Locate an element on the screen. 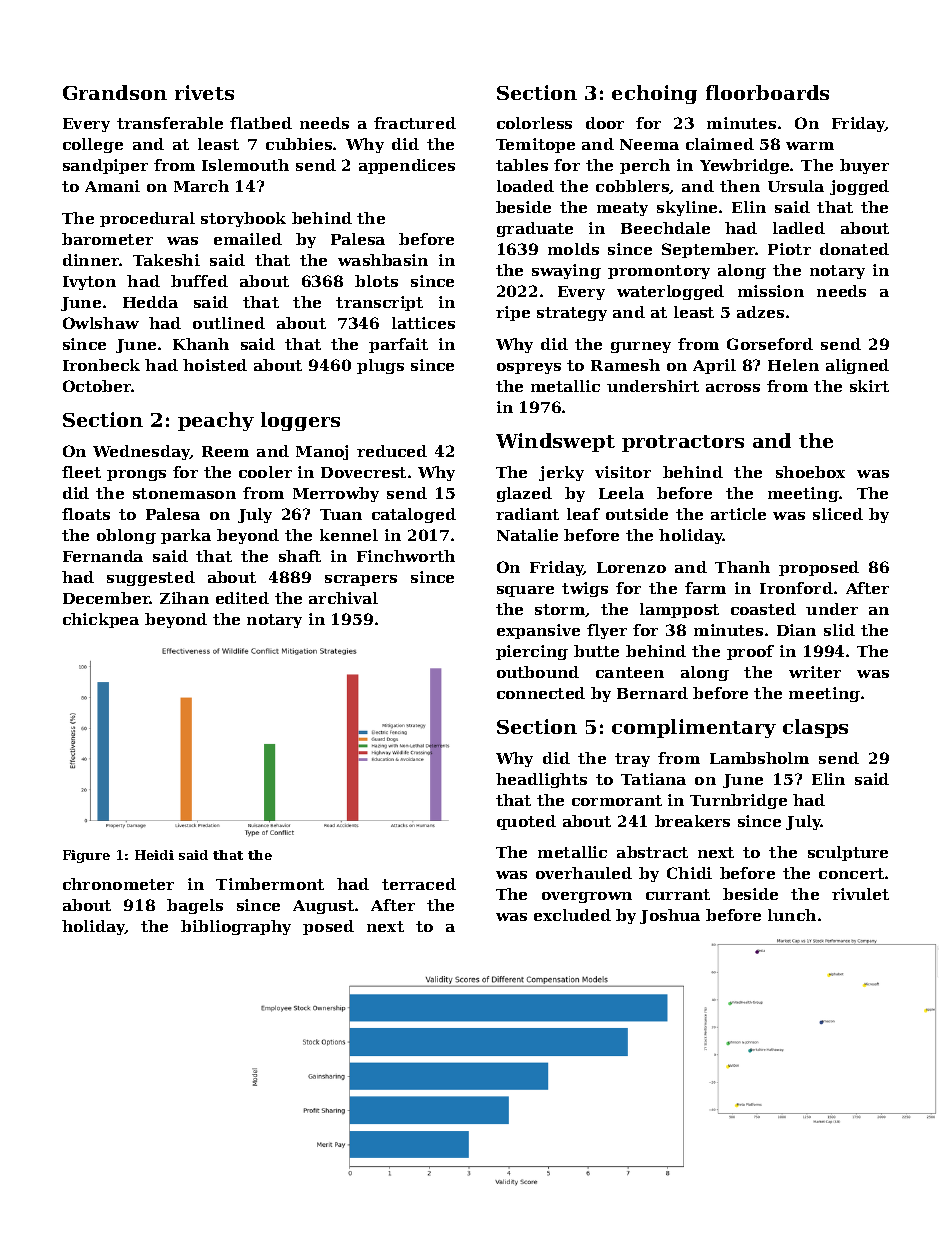  edited is located at coordinates (242, 598).
